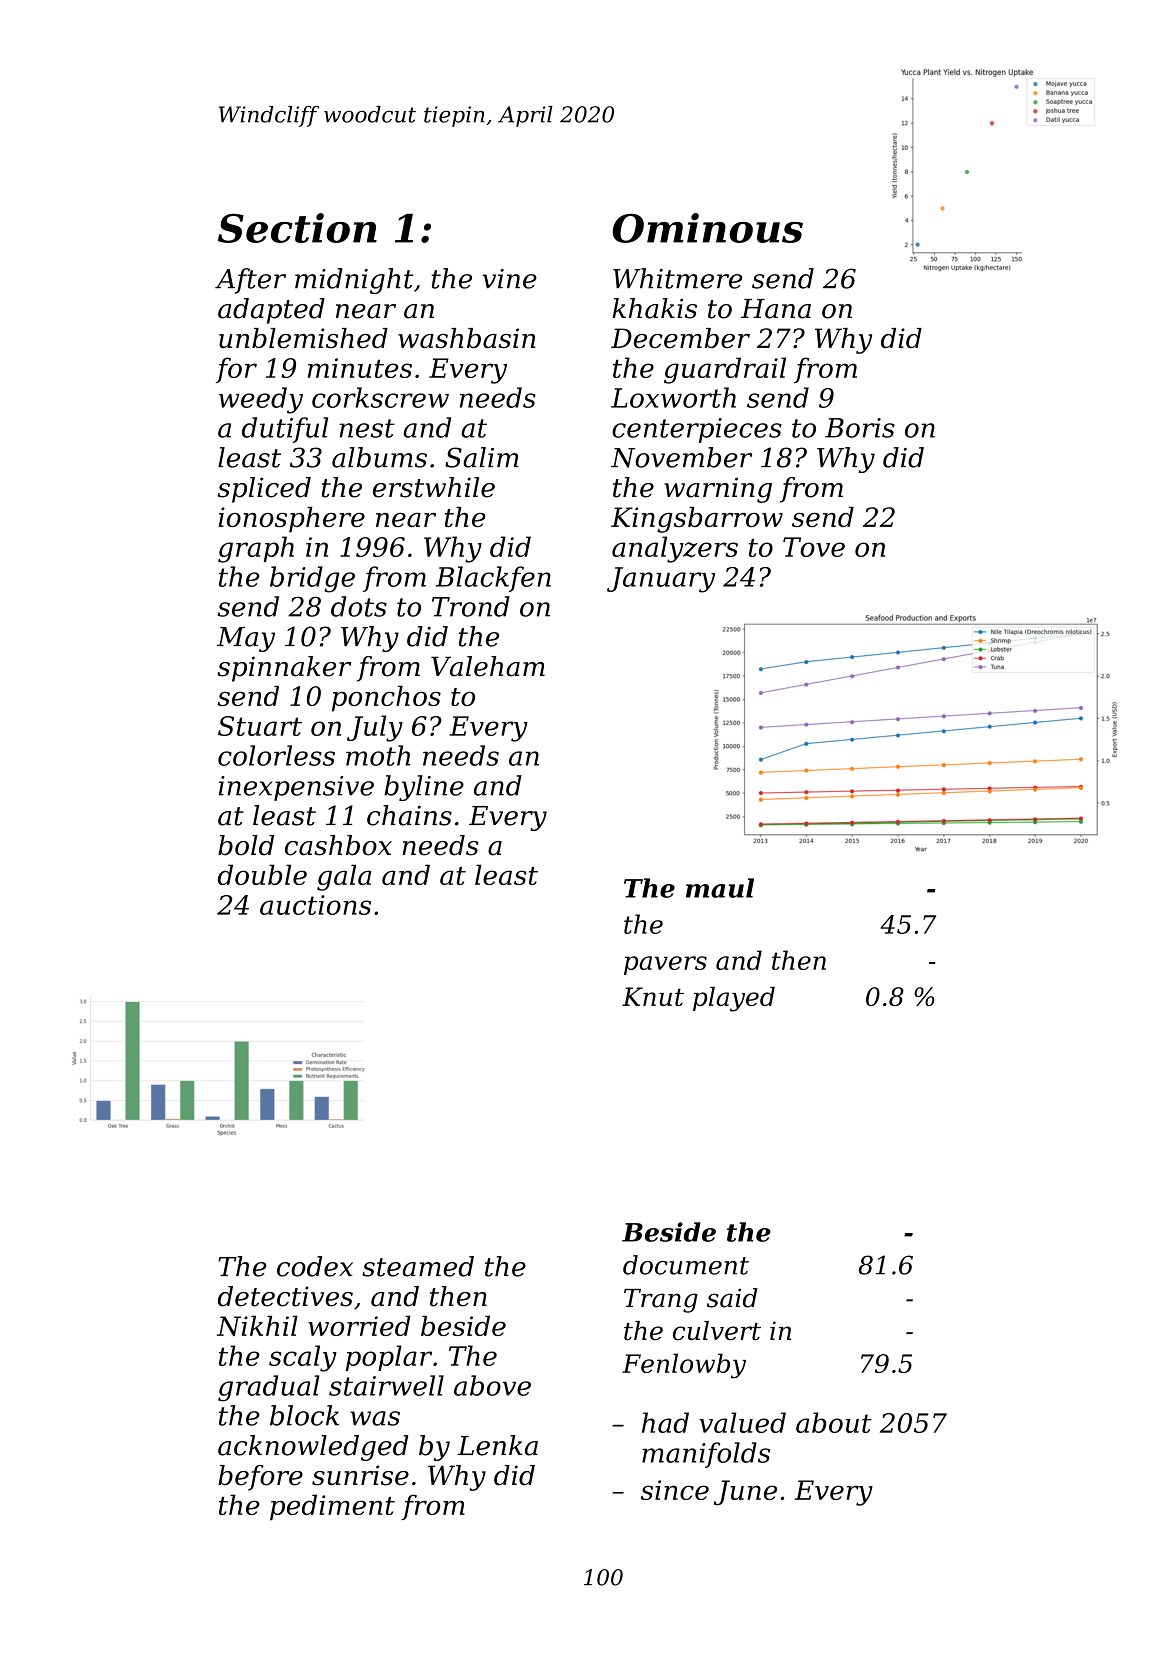 The image size is (1165, 1654). I want to click on about, so click(834, 1422).
